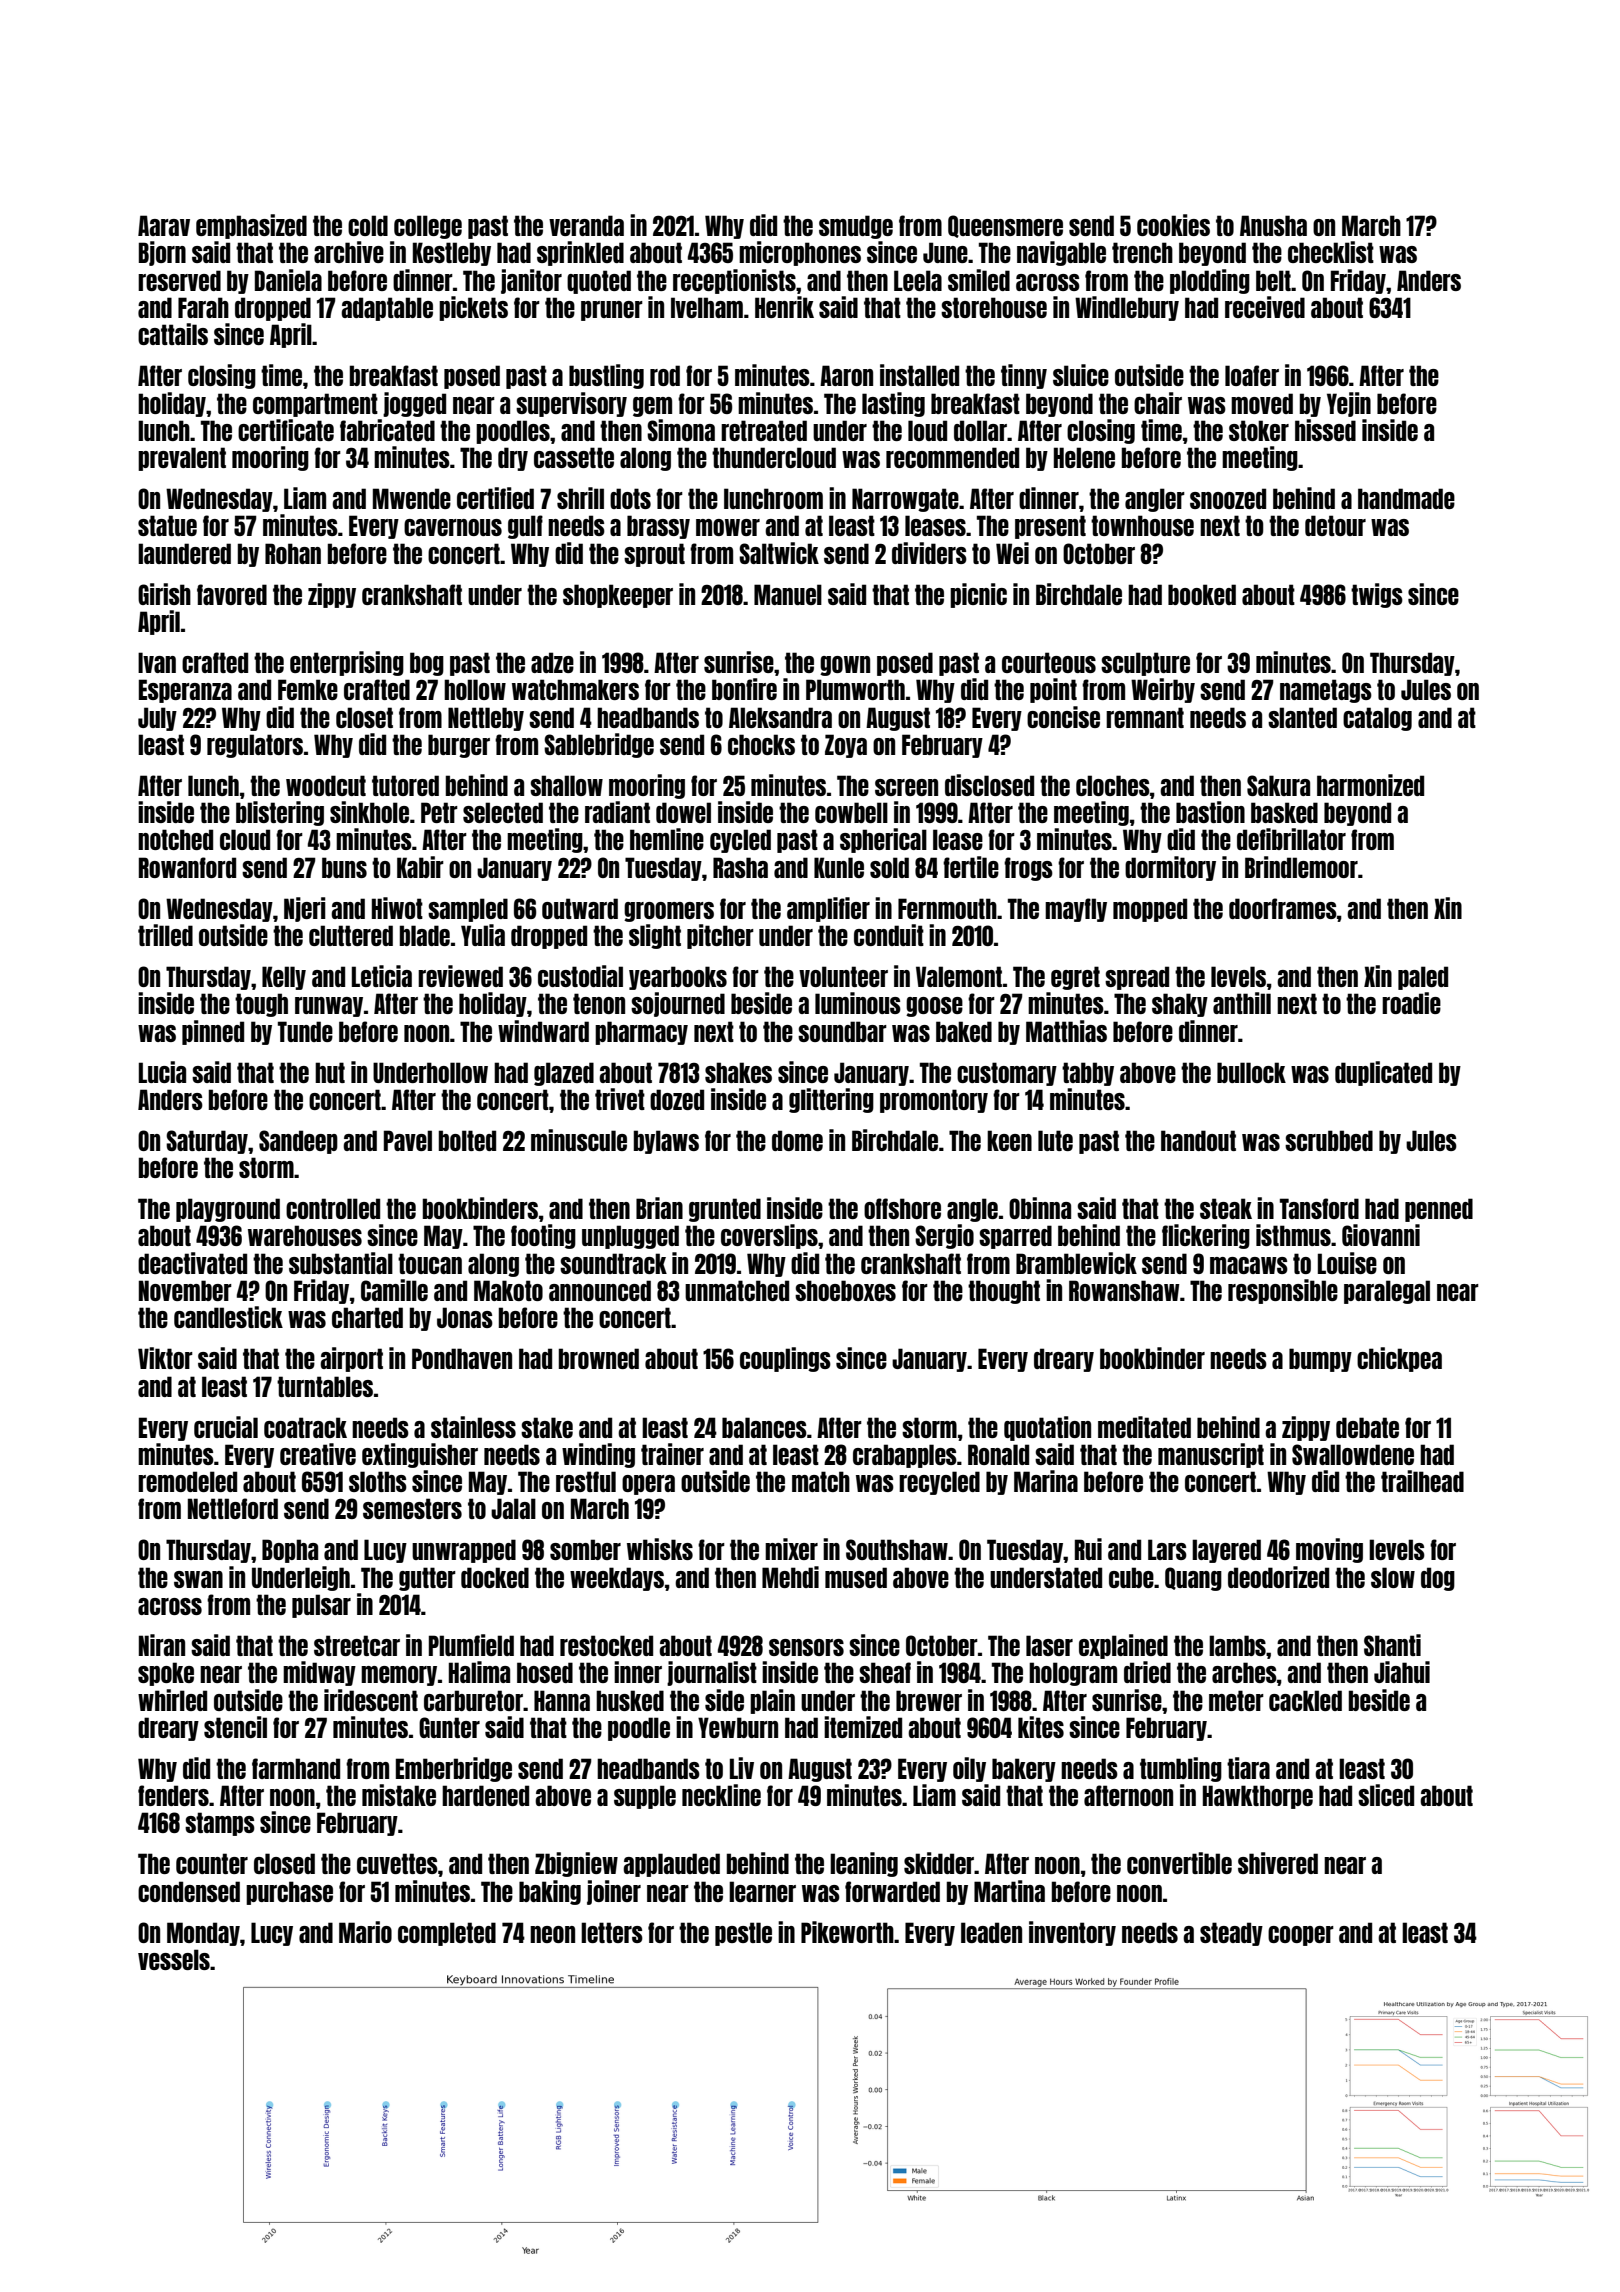  I want to click on installed, so click(919, 375).
